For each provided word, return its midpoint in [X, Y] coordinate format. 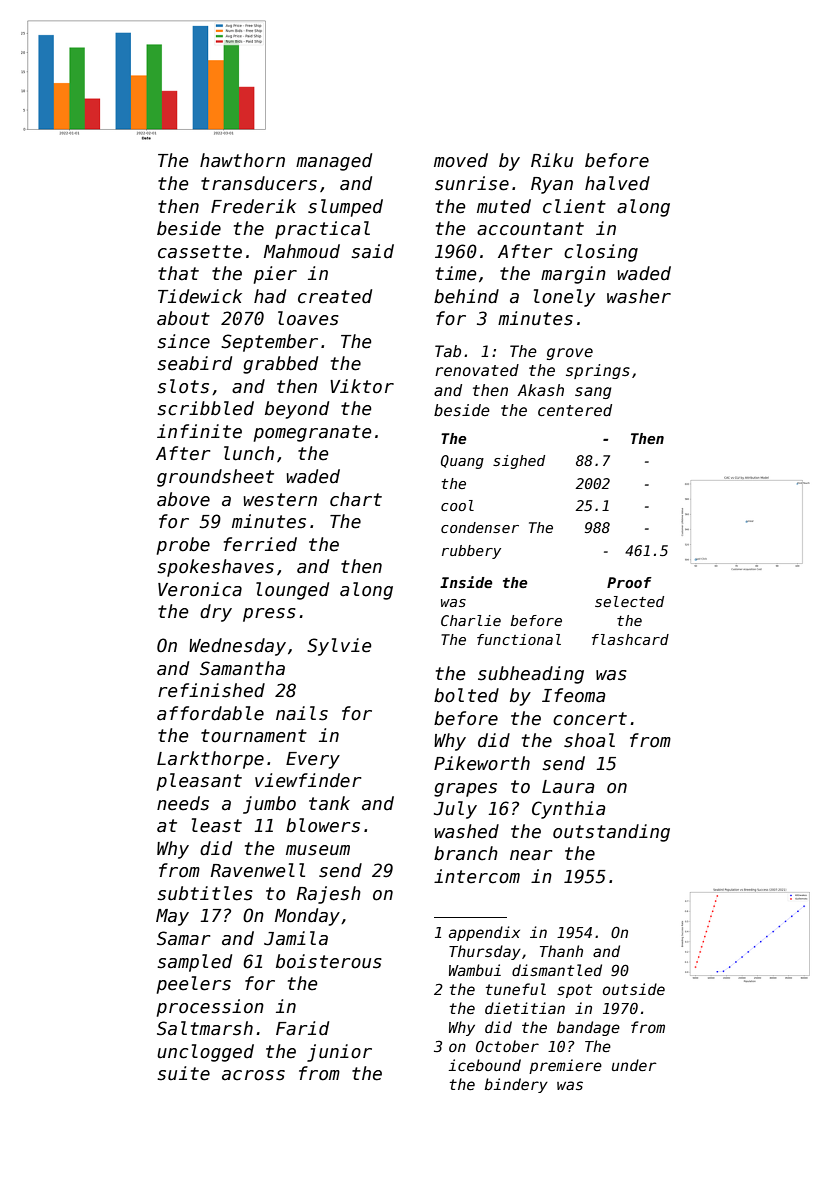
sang [593, 393]
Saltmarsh [205, 1028]
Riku [552, 160]
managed [334, 162]
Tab [448, 351]
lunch [249, 453]
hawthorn [242, 160]
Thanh [561, 951]
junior [339, 1053]
